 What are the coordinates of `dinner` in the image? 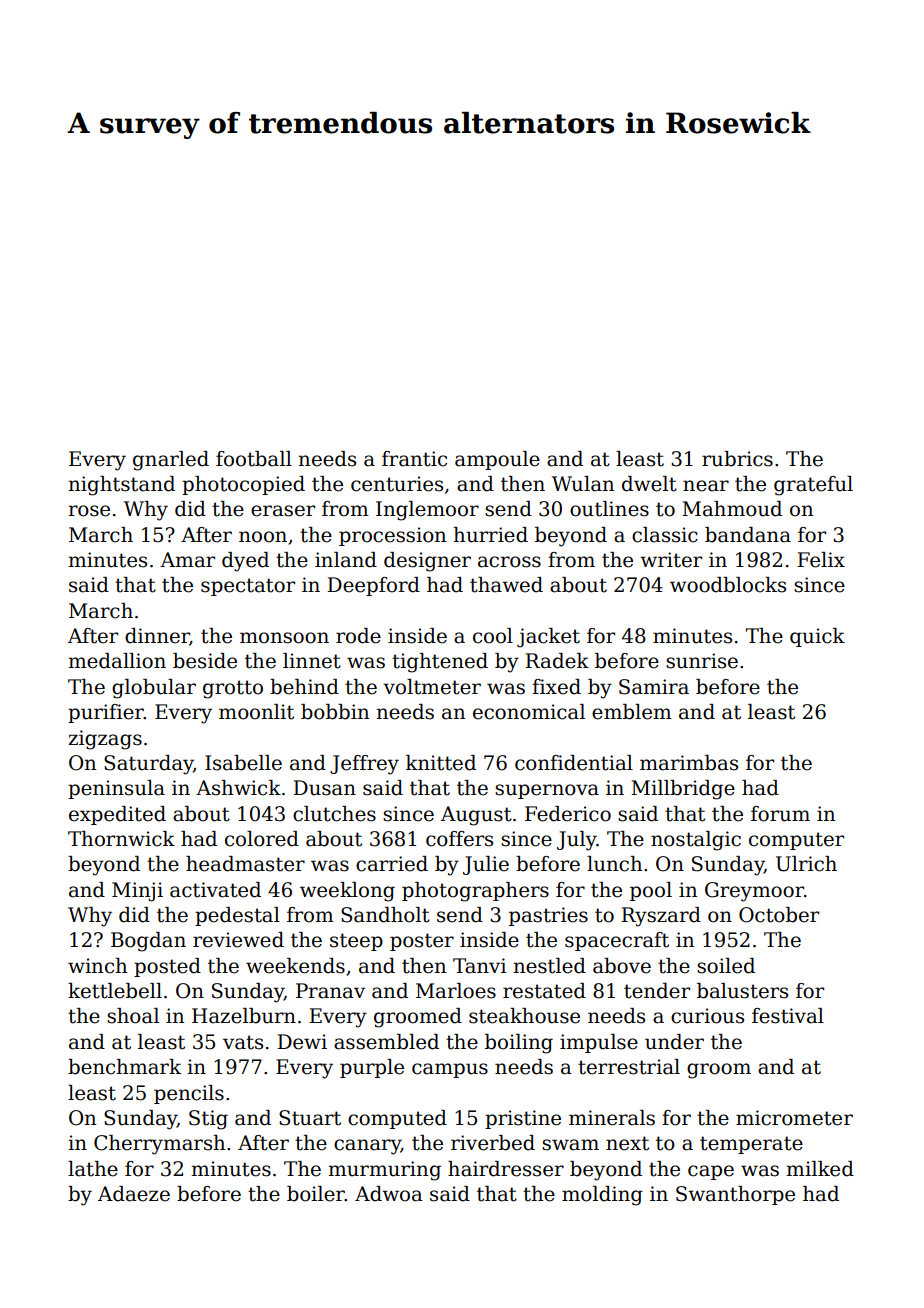 It's located at (157, 637).
